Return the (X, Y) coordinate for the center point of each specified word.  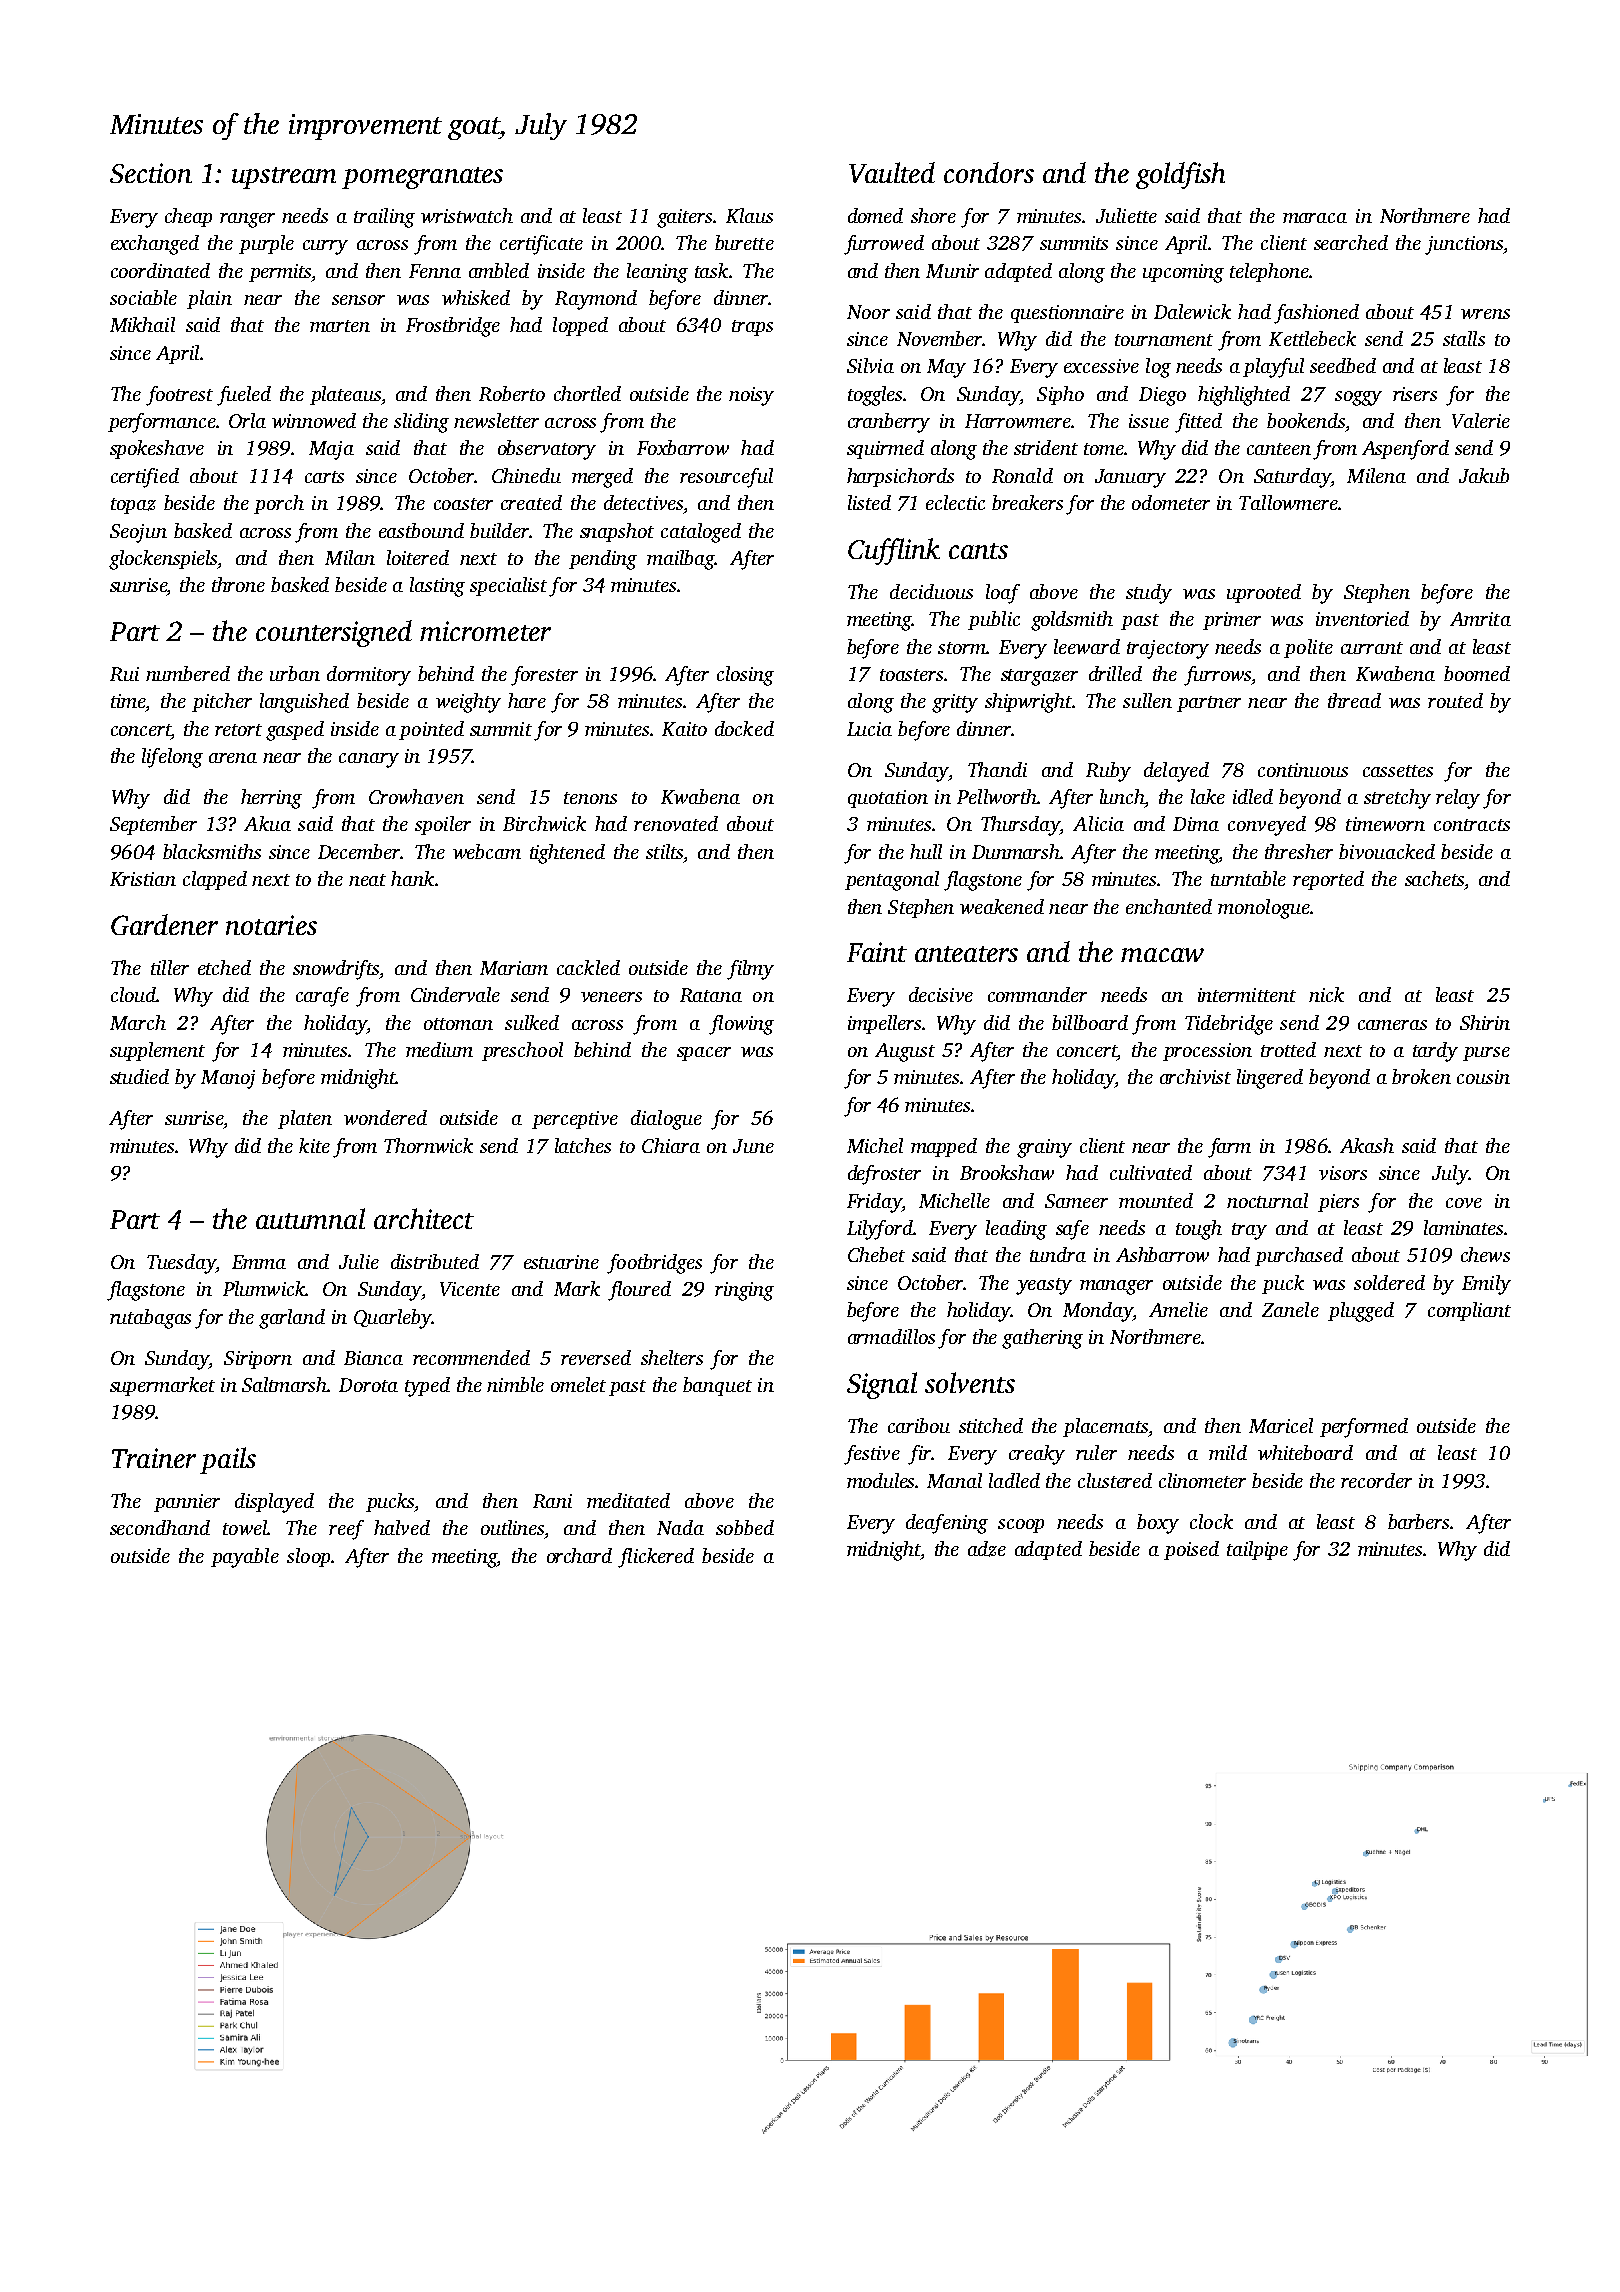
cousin (1483, 1077)
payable (245, 1558)
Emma (259, 1262)
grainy (1044, 1148)
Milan (350, 557)
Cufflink (894, 551)
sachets (1434, 878)
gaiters (684, 218)
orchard (579, 1555)
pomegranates (422, 178)
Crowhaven (416, 796)
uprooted (1264, 593)
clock (1211, 1521)
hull (926, 851)
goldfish (1180, 175)
